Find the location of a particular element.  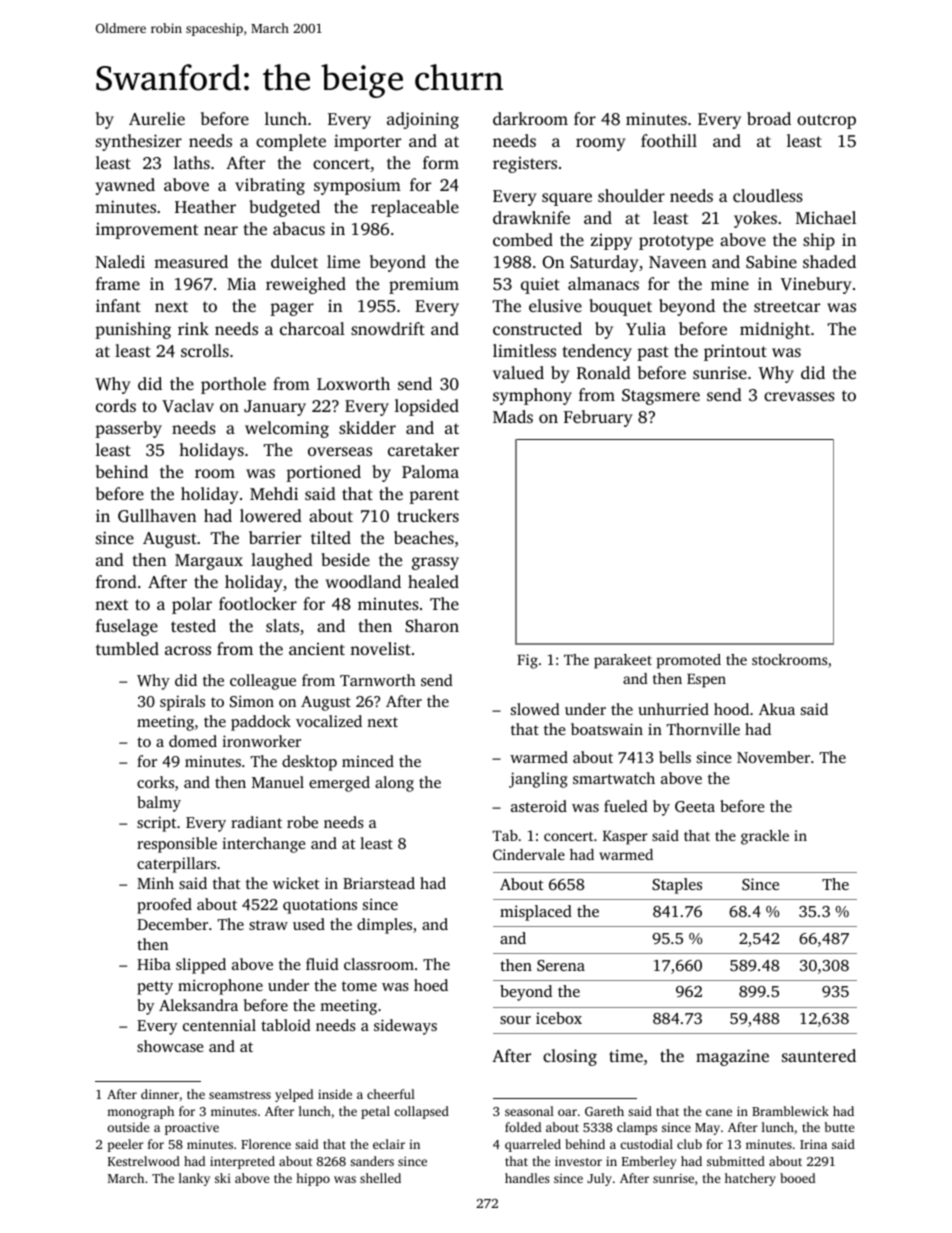

showcase is located at coordinates (170, 1046).
